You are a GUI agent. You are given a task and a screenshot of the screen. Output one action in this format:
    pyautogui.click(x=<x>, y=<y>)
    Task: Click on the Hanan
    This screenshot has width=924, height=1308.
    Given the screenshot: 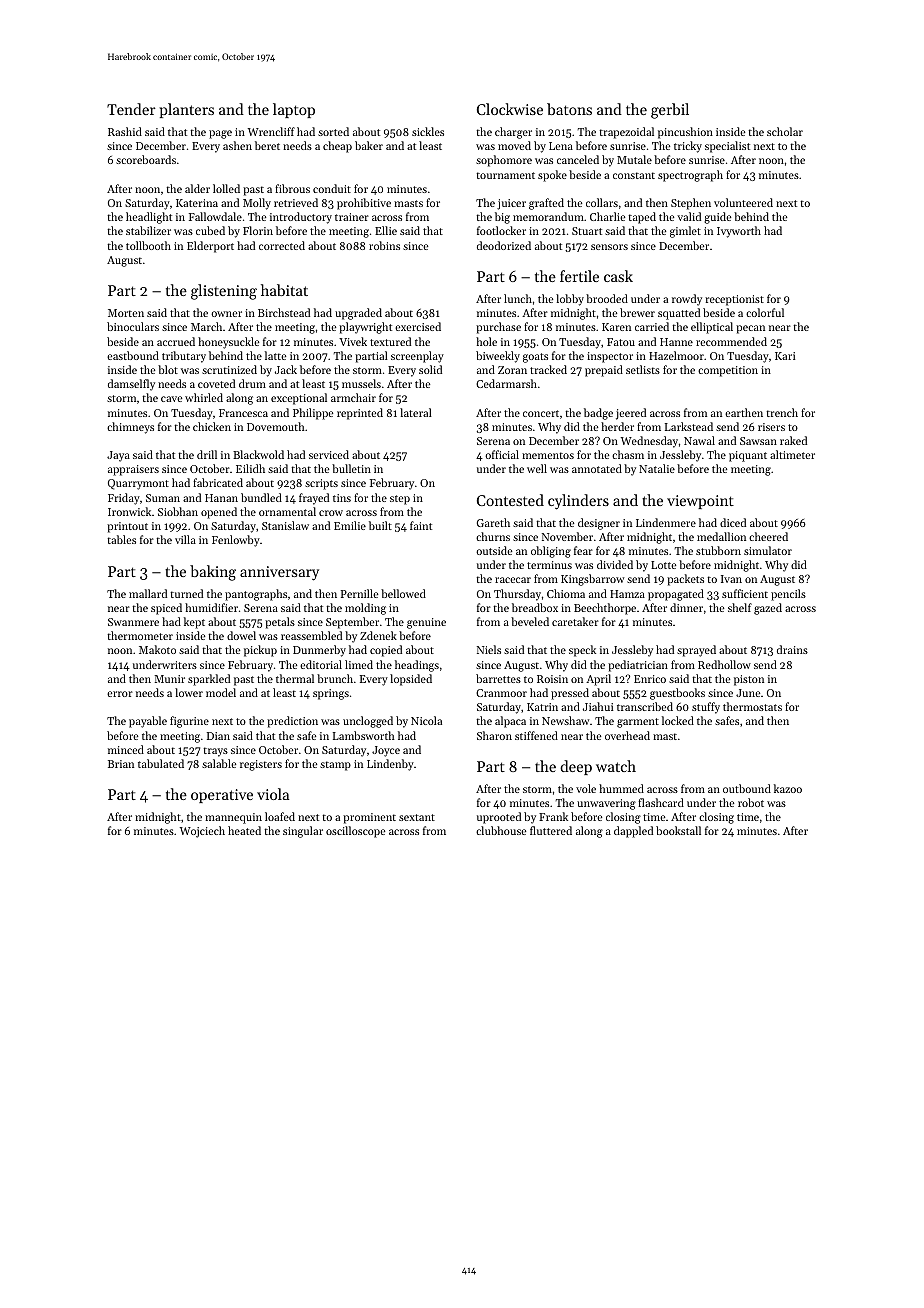 What is the action you would take?
    pyautogui.click(x=221, y=498)
